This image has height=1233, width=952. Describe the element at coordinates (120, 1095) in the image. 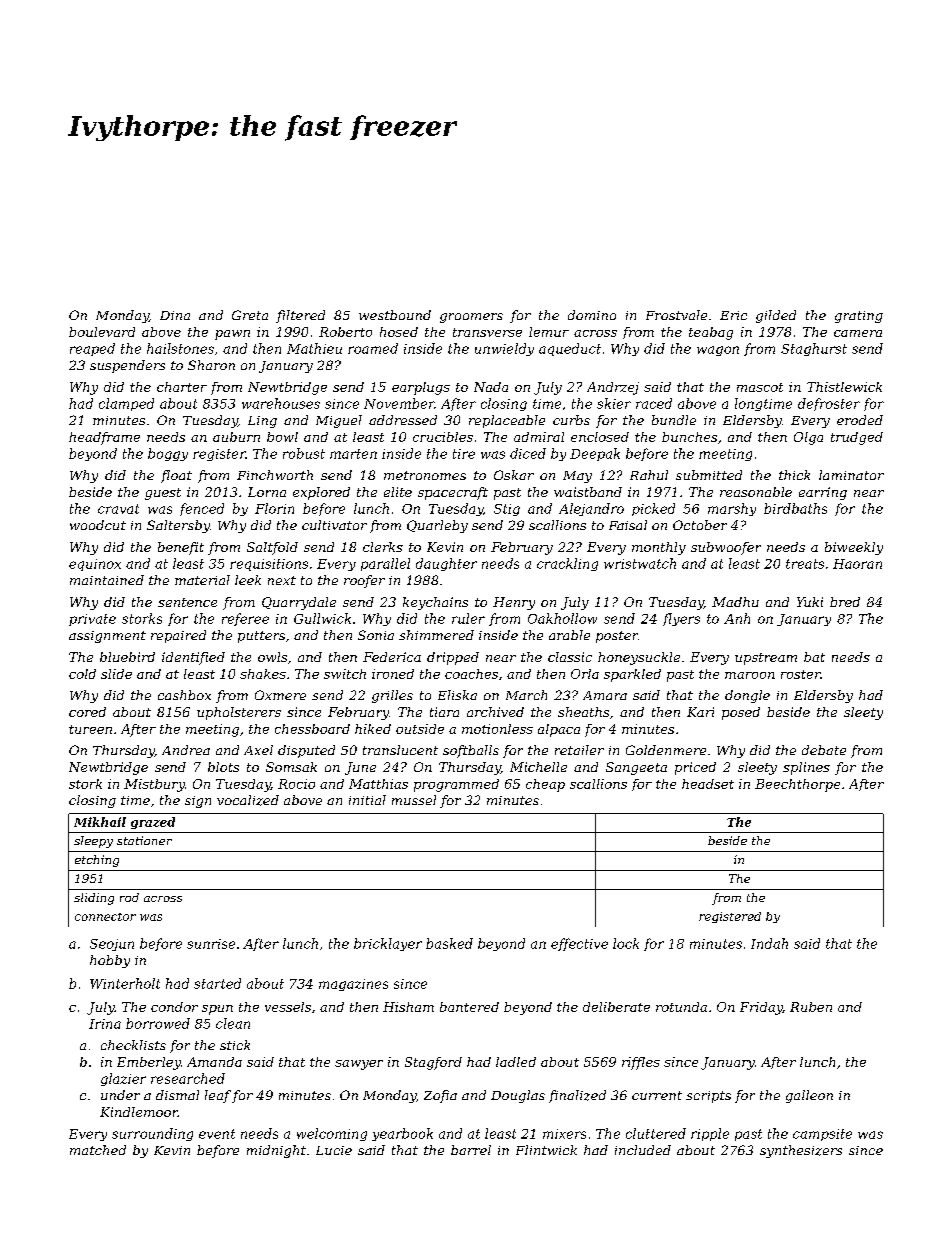

I see `under` at that location.
